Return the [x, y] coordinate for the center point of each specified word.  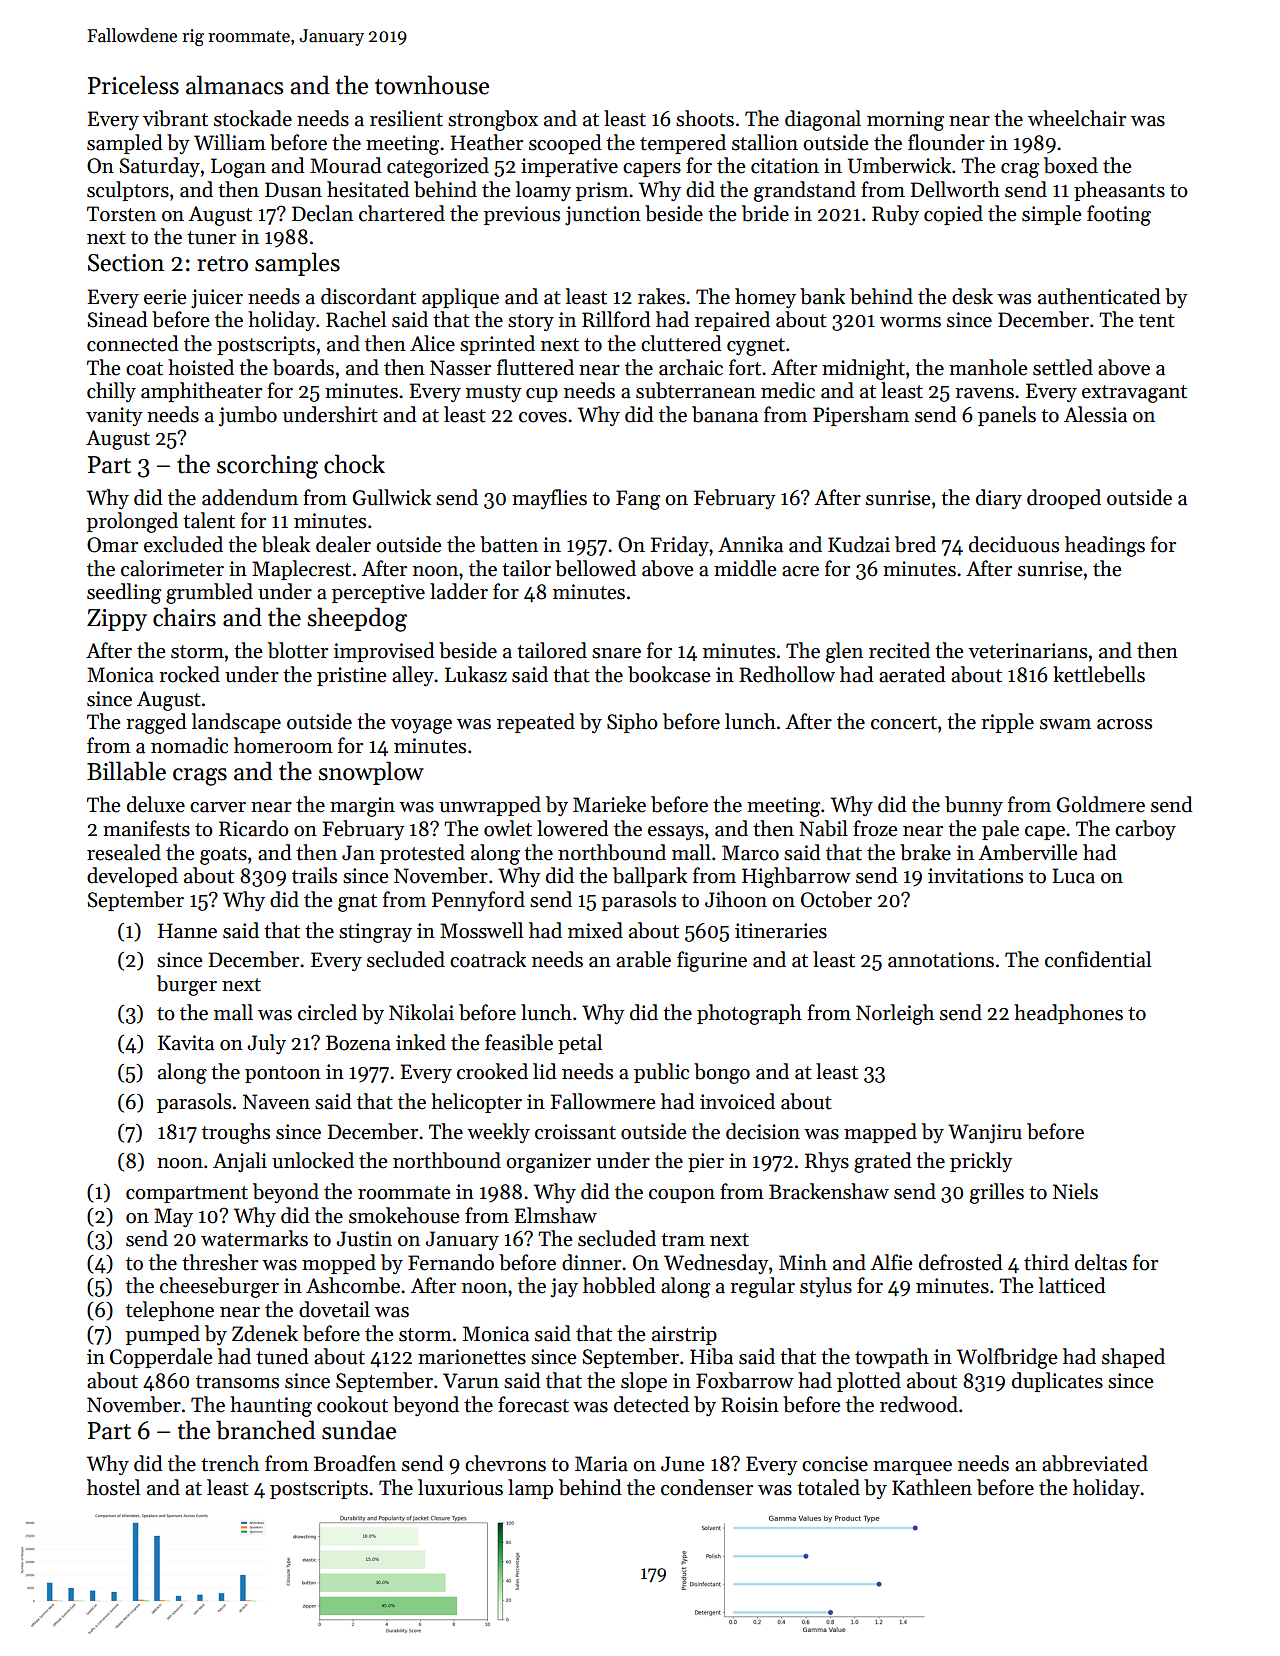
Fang [638, 500]
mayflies [549, 499]
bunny [974, 806]
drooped [1064, 499]
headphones [1068, 1014]
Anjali [240, 1162]
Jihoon [736, 899]
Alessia [1095, 414]
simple [1051, 215]
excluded [183, 544]
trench [230, 1463]
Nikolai [421, 1012]
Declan [322, 213]
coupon [682, 1196]
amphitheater [201, 392]
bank [822, 296]
